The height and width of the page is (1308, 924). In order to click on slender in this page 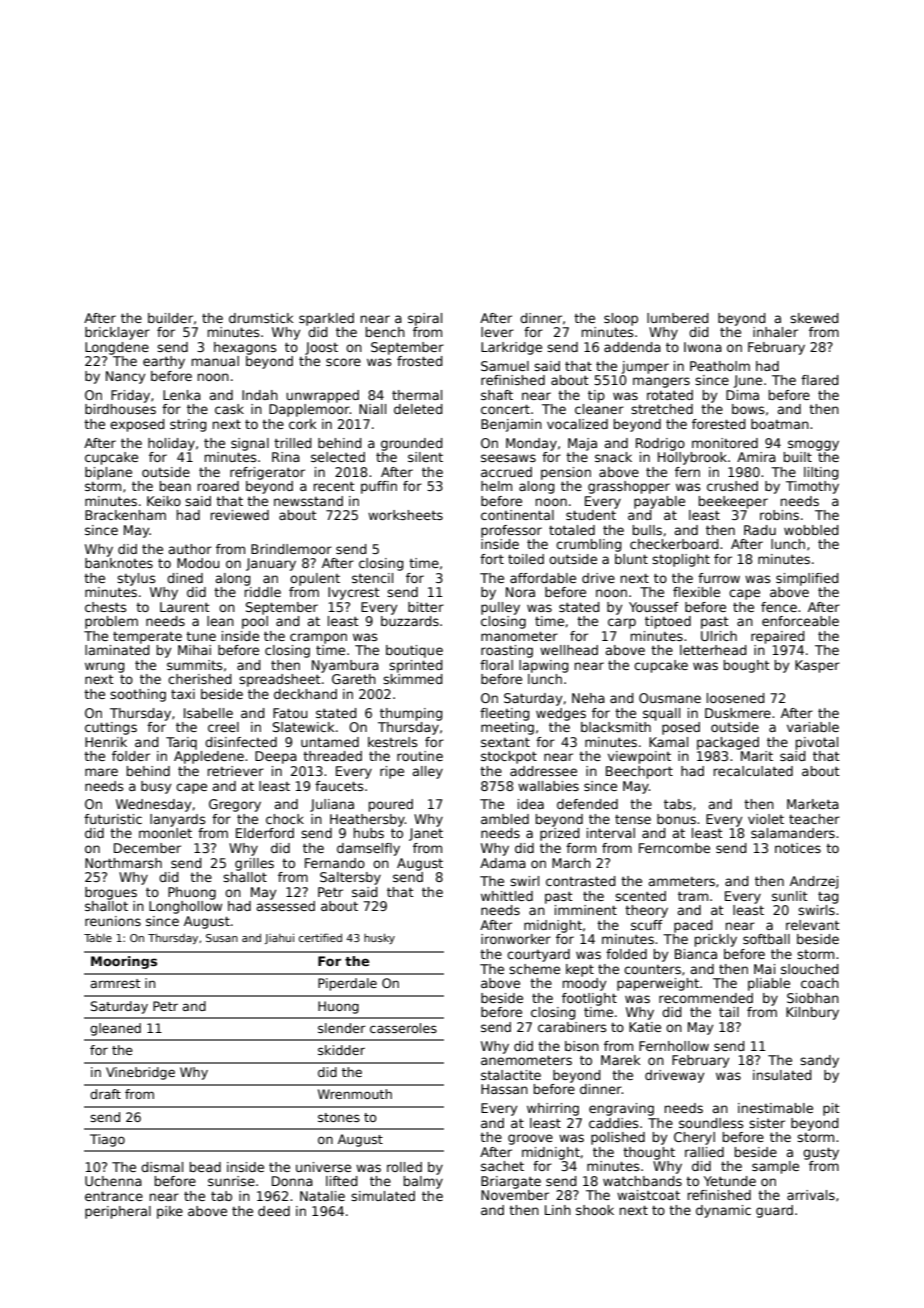, I will do `click(342, 1028)`.
